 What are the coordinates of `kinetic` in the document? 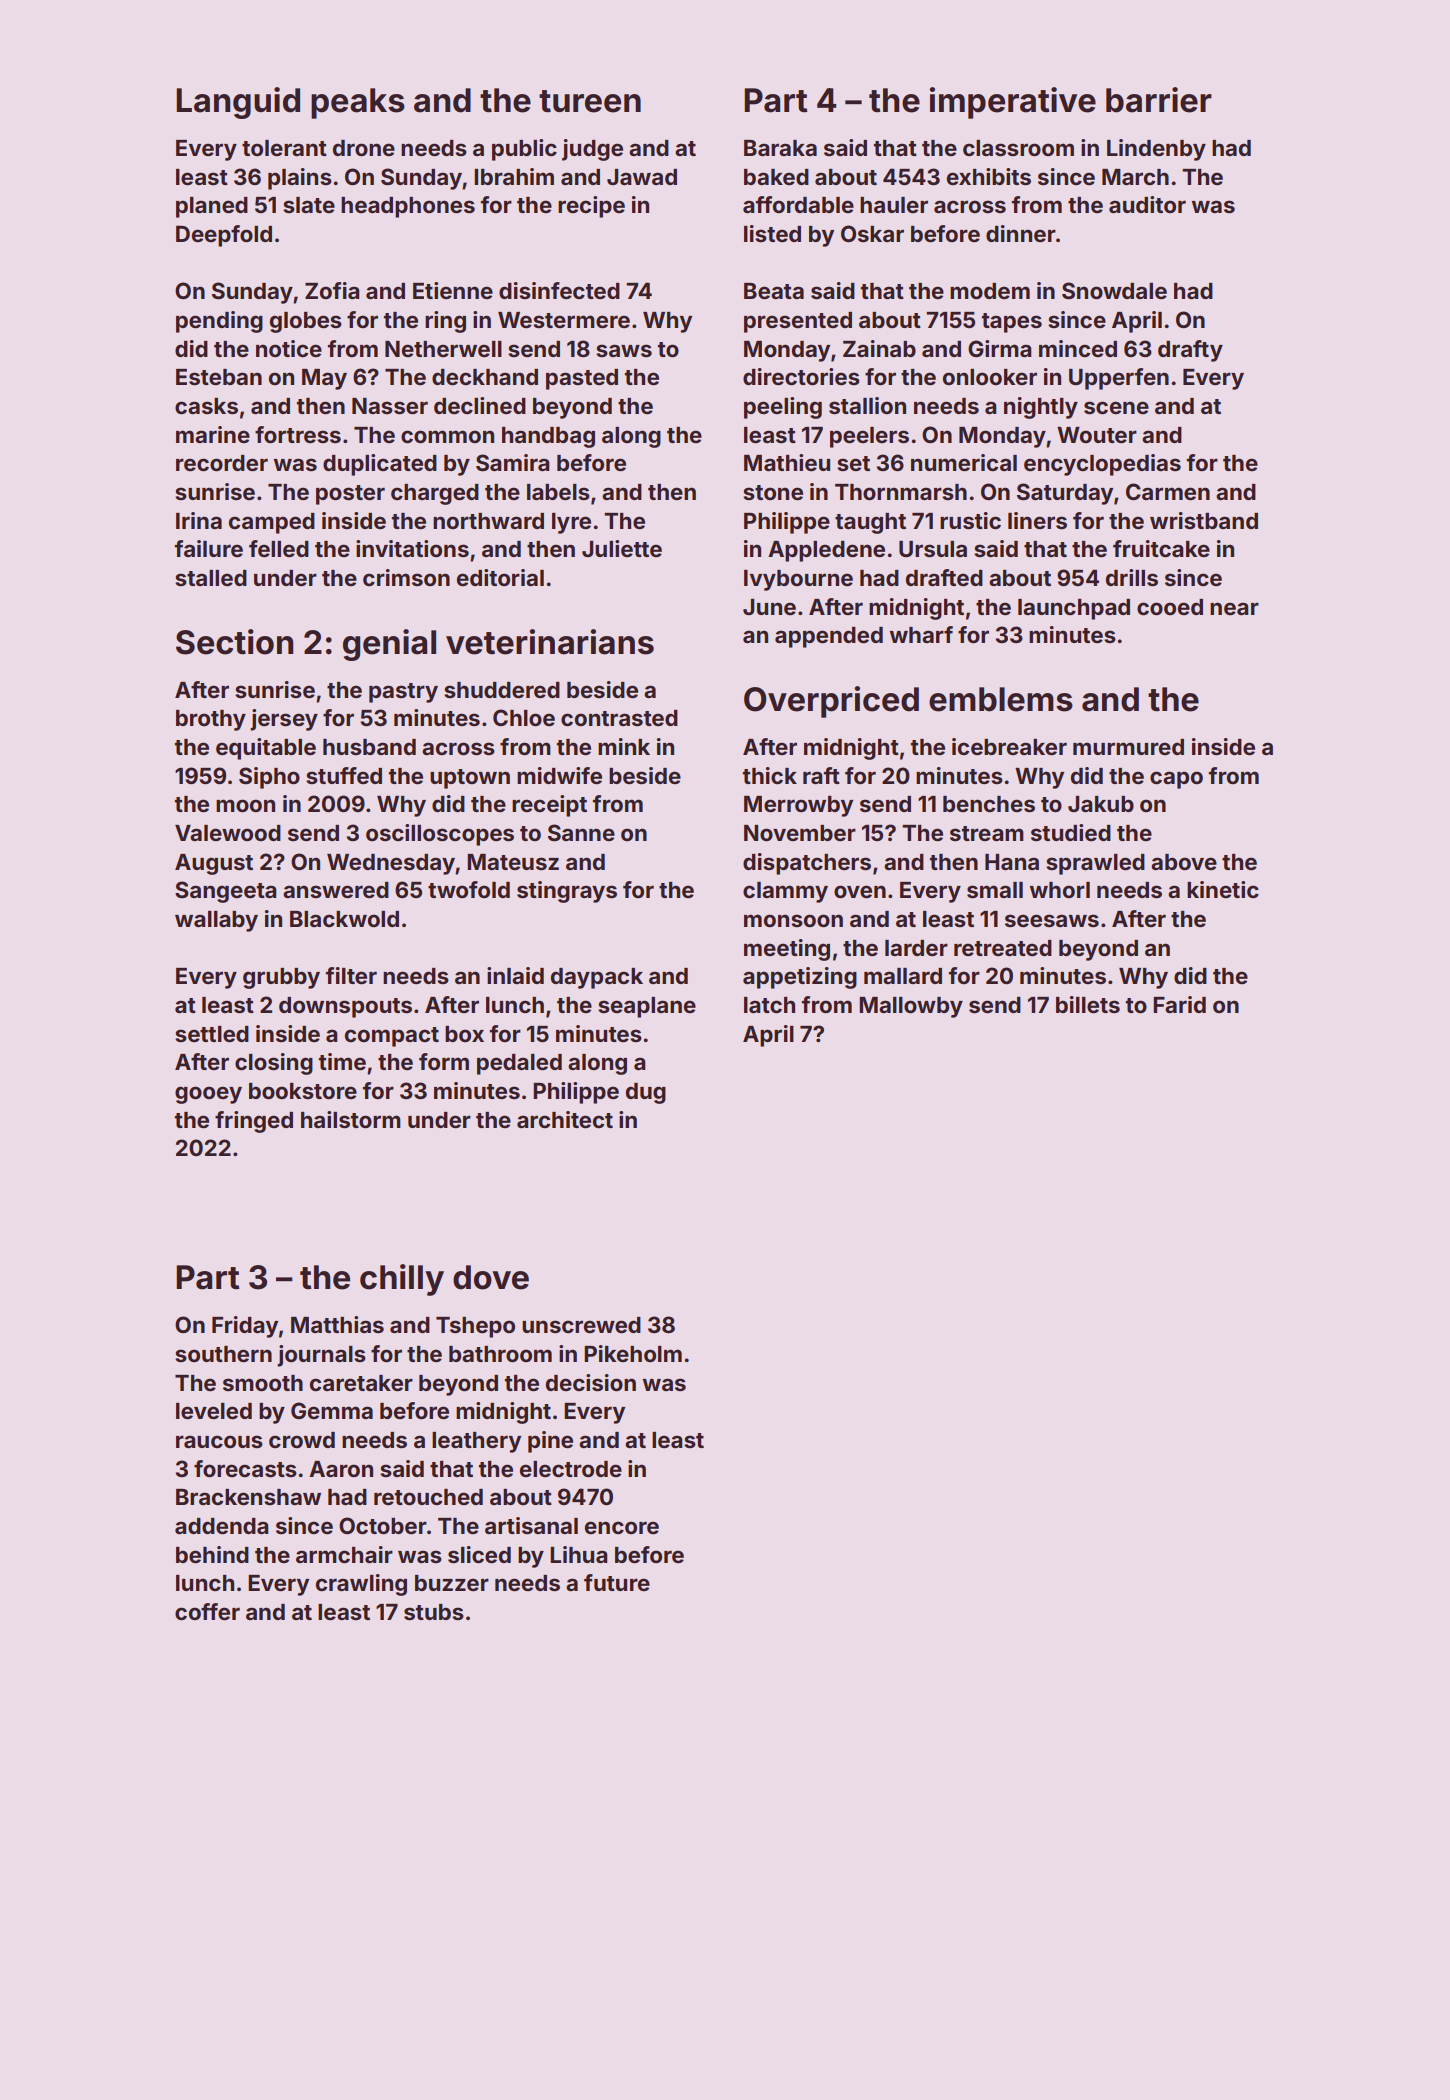 It's located at (1223, 889).
